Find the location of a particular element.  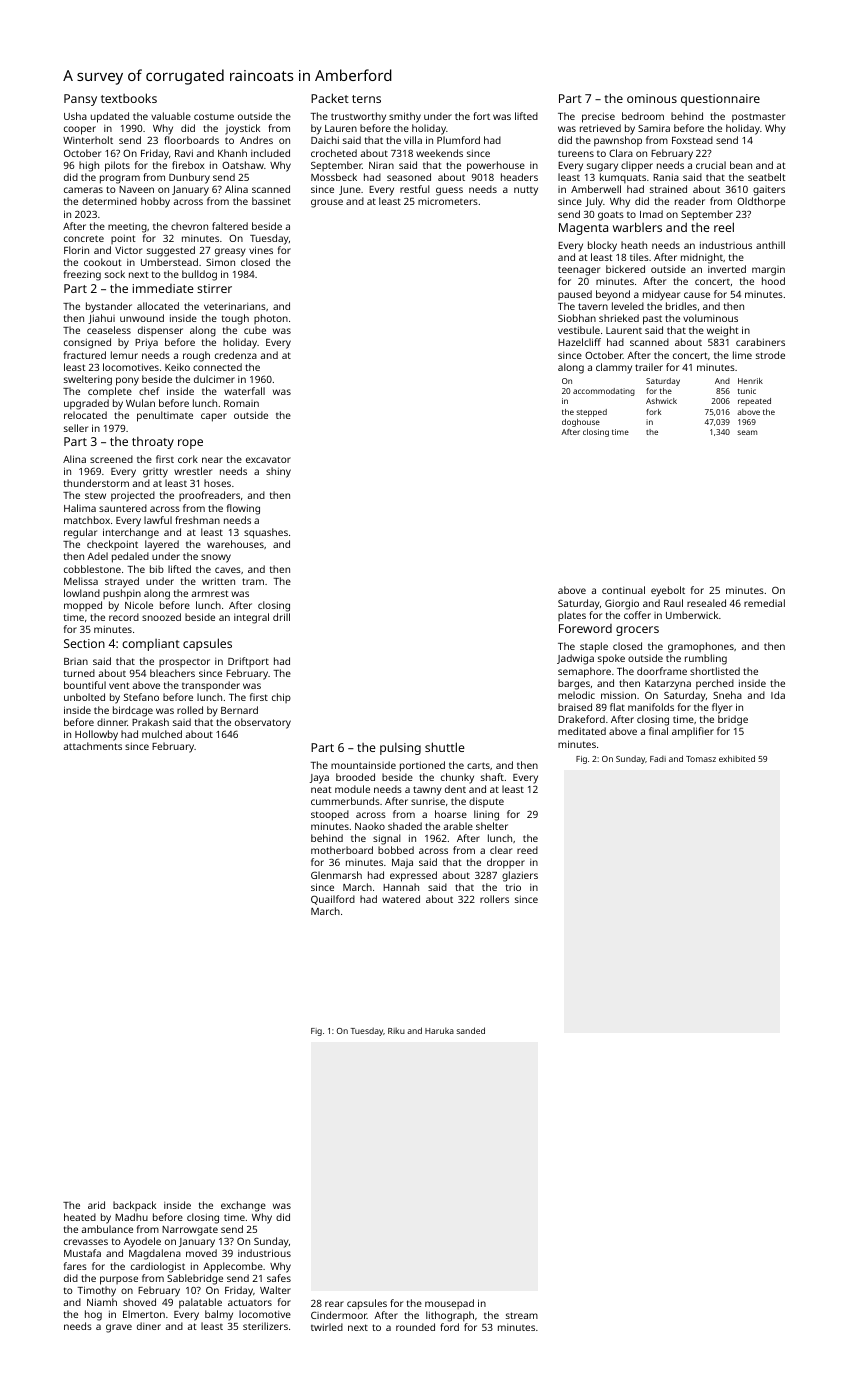

Rania is located at coordinates (666, 177).
